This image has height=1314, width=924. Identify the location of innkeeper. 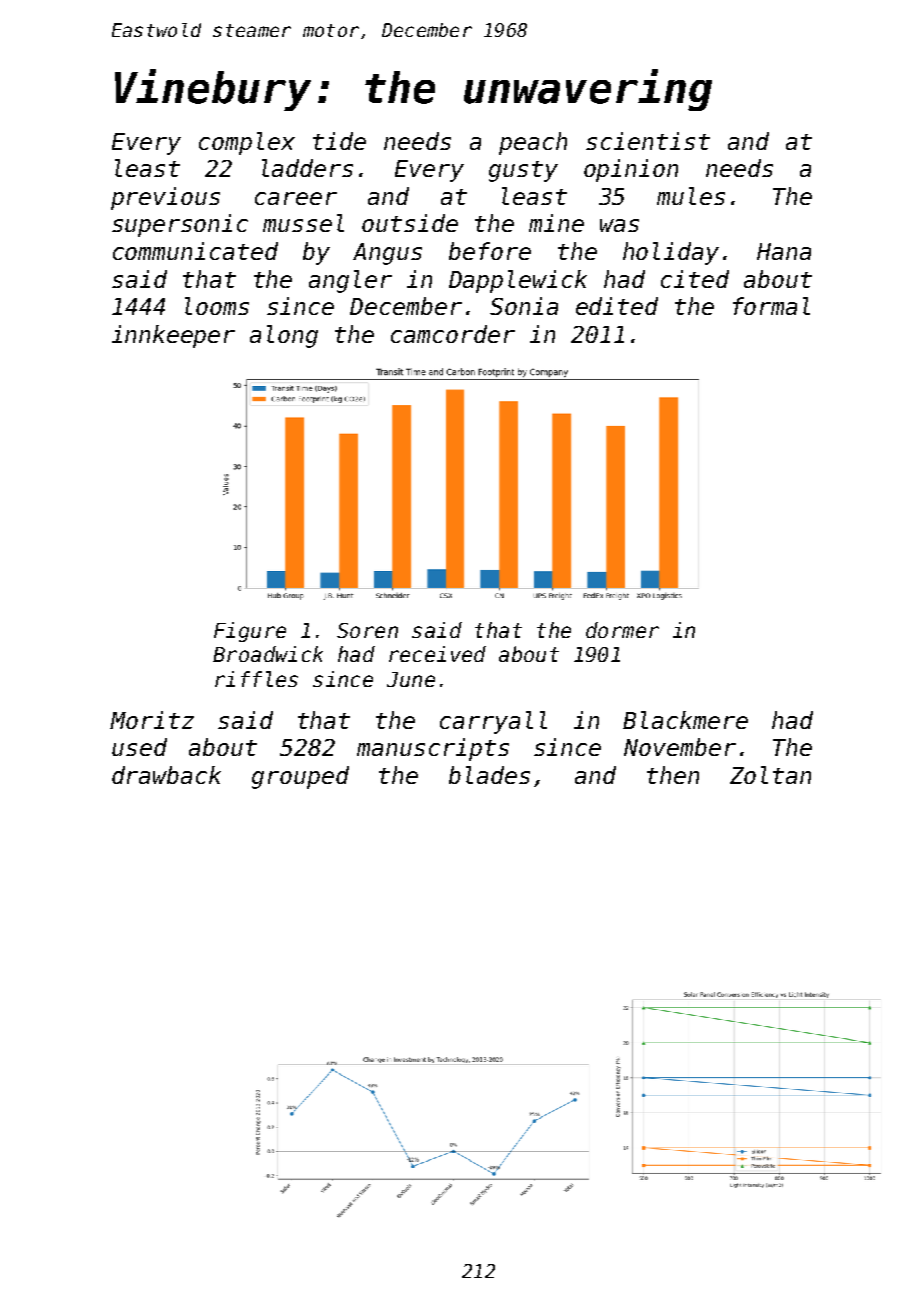
(173, 336).
